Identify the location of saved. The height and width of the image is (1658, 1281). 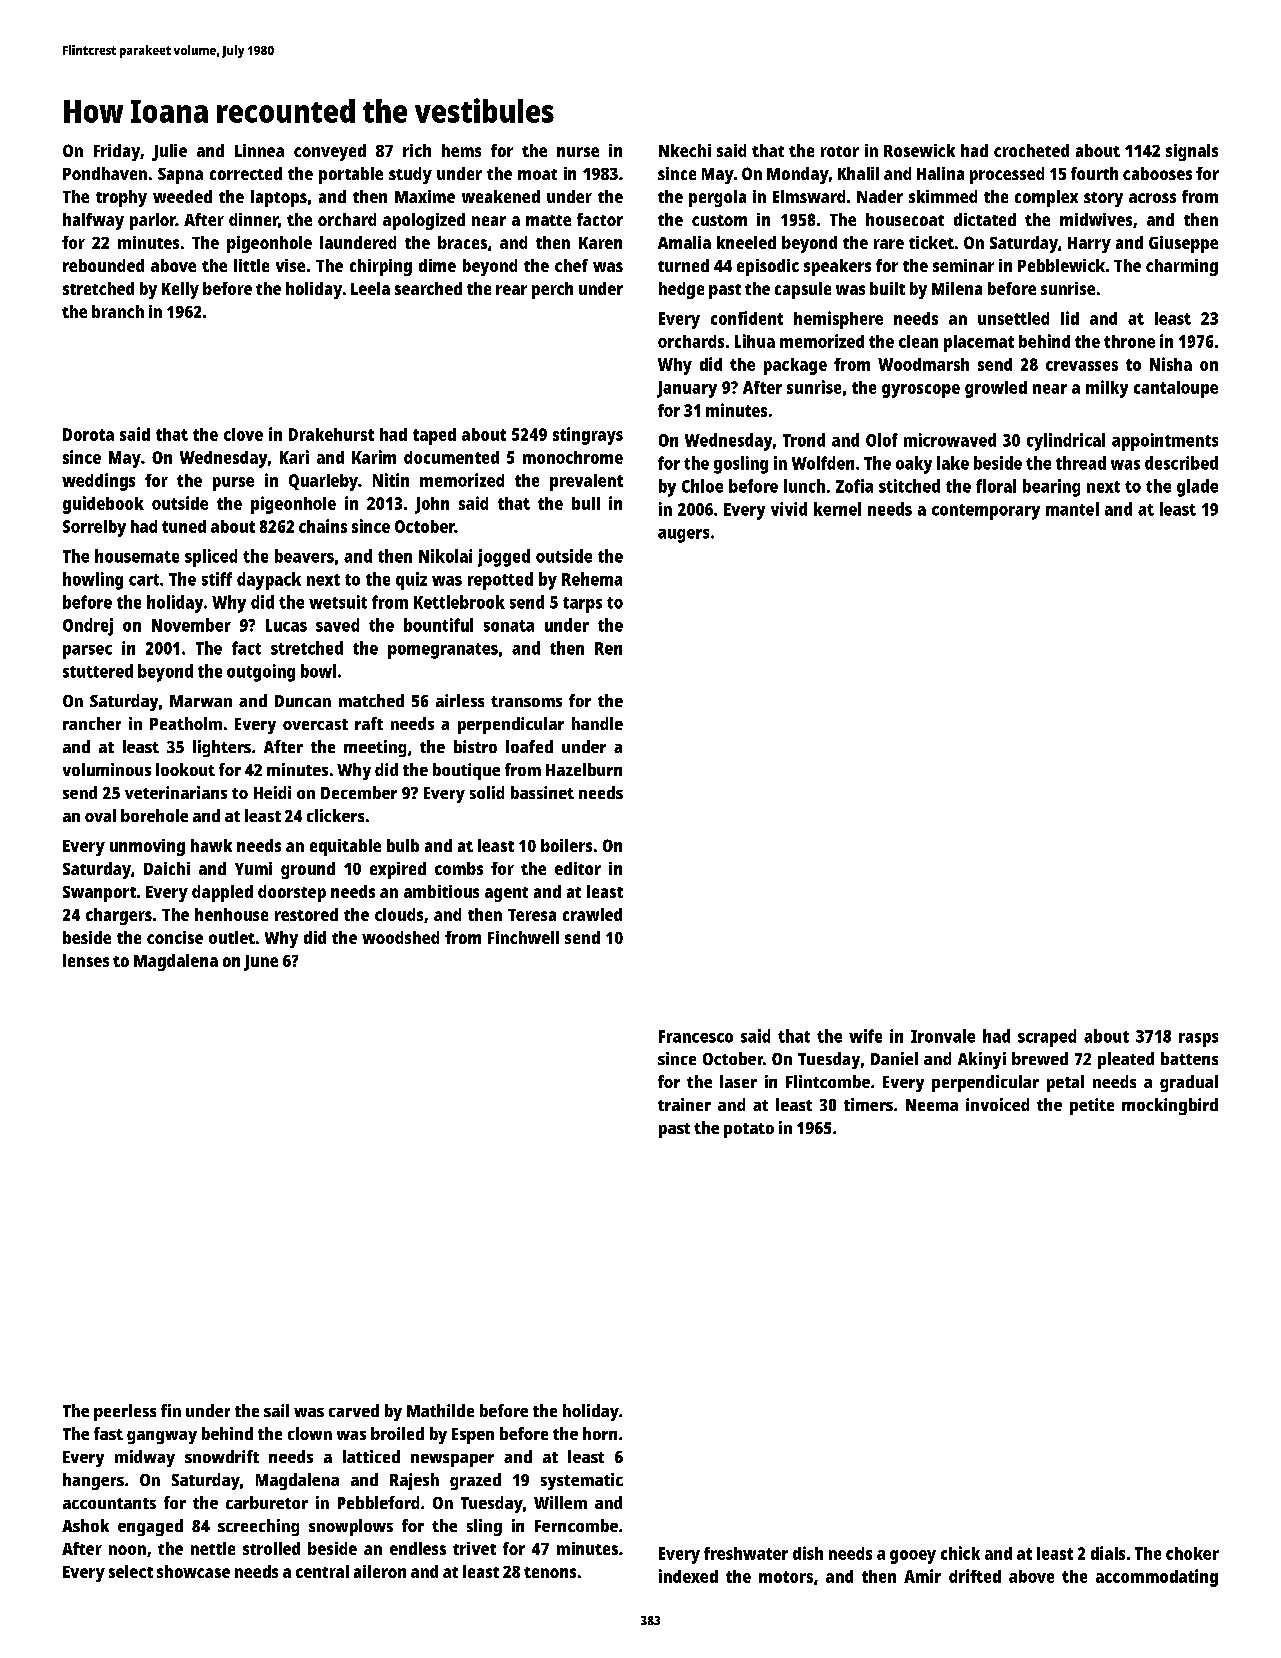
(337, 625).
